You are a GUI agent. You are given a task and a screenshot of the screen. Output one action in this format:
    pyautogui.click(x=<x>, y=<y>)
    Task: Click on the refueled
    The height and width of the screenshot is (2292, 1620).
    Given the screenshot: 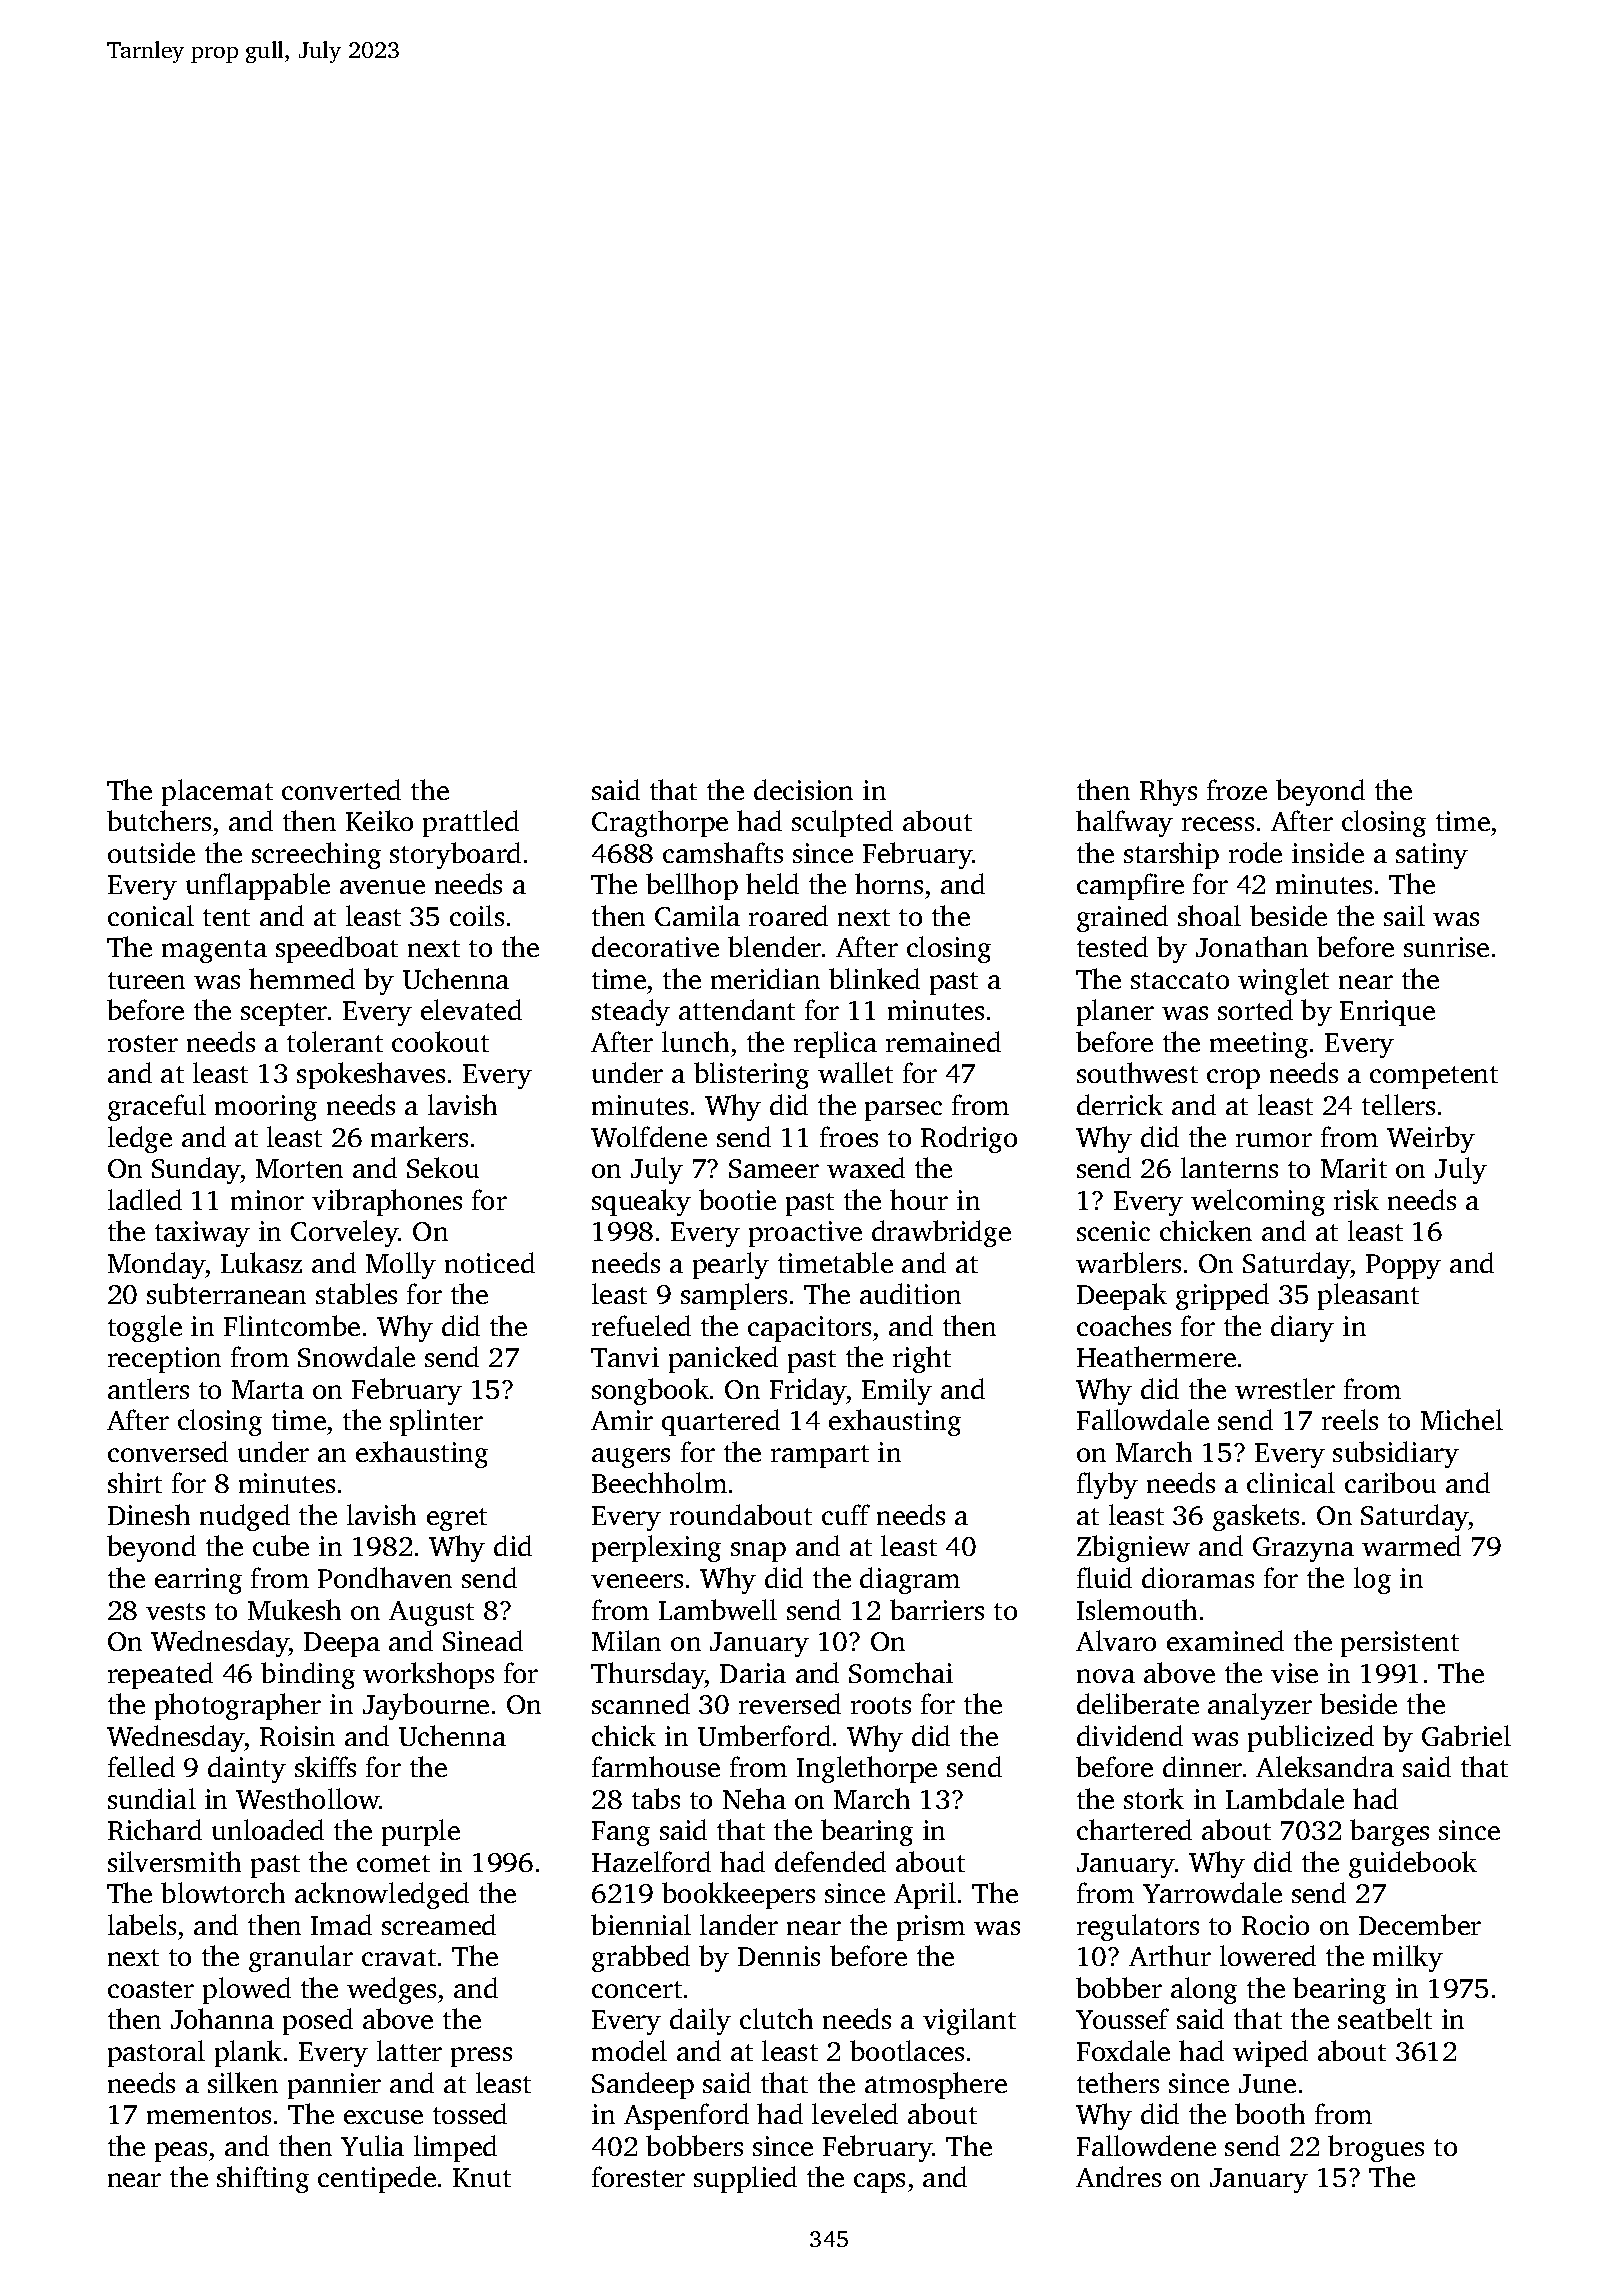 What is the action you would take?
    pyautogui.click(x=641, y=1325)
